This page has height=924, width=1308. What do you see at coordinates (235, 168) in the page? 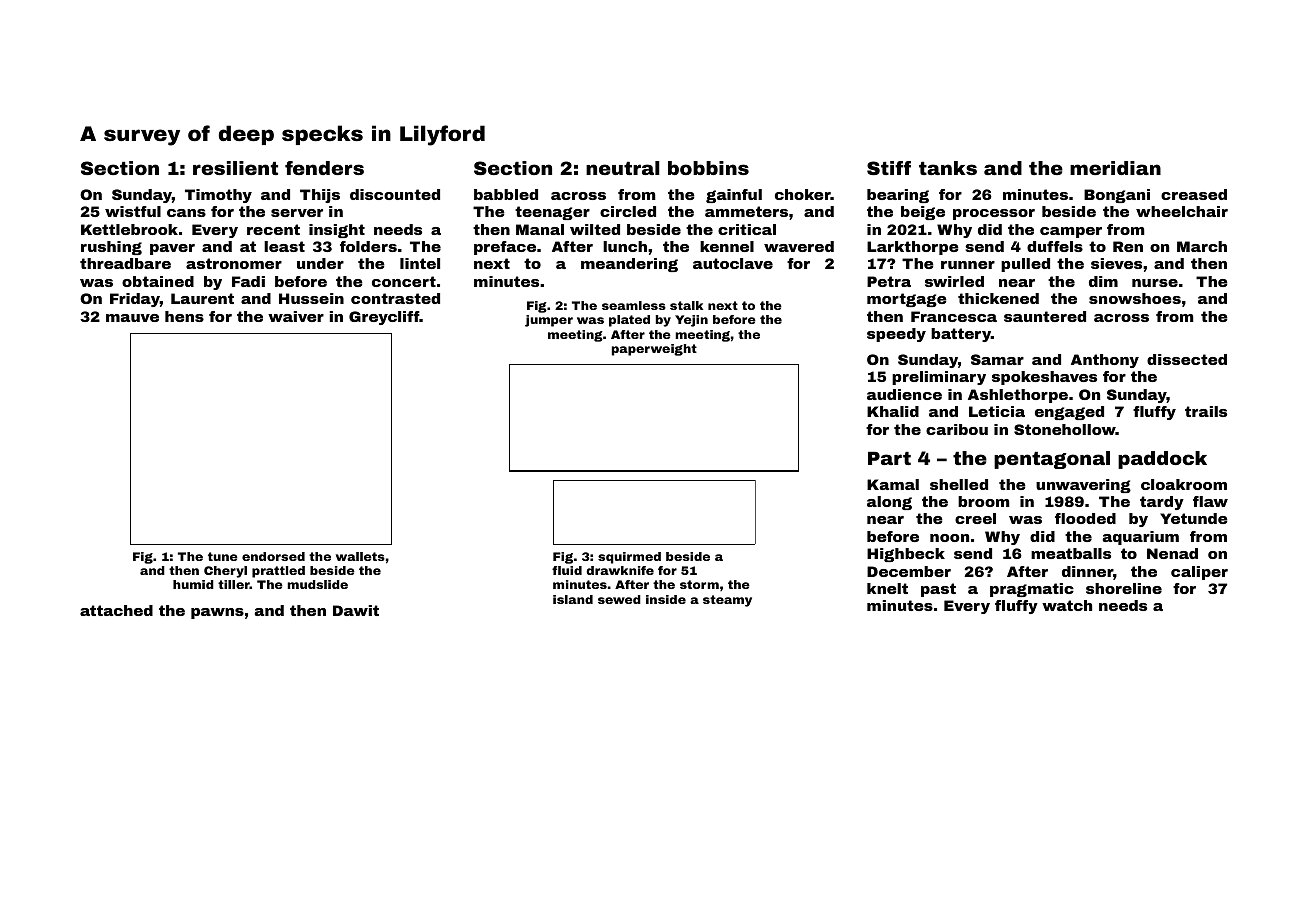
I see `resilient` at bounding box center [235, 168].
